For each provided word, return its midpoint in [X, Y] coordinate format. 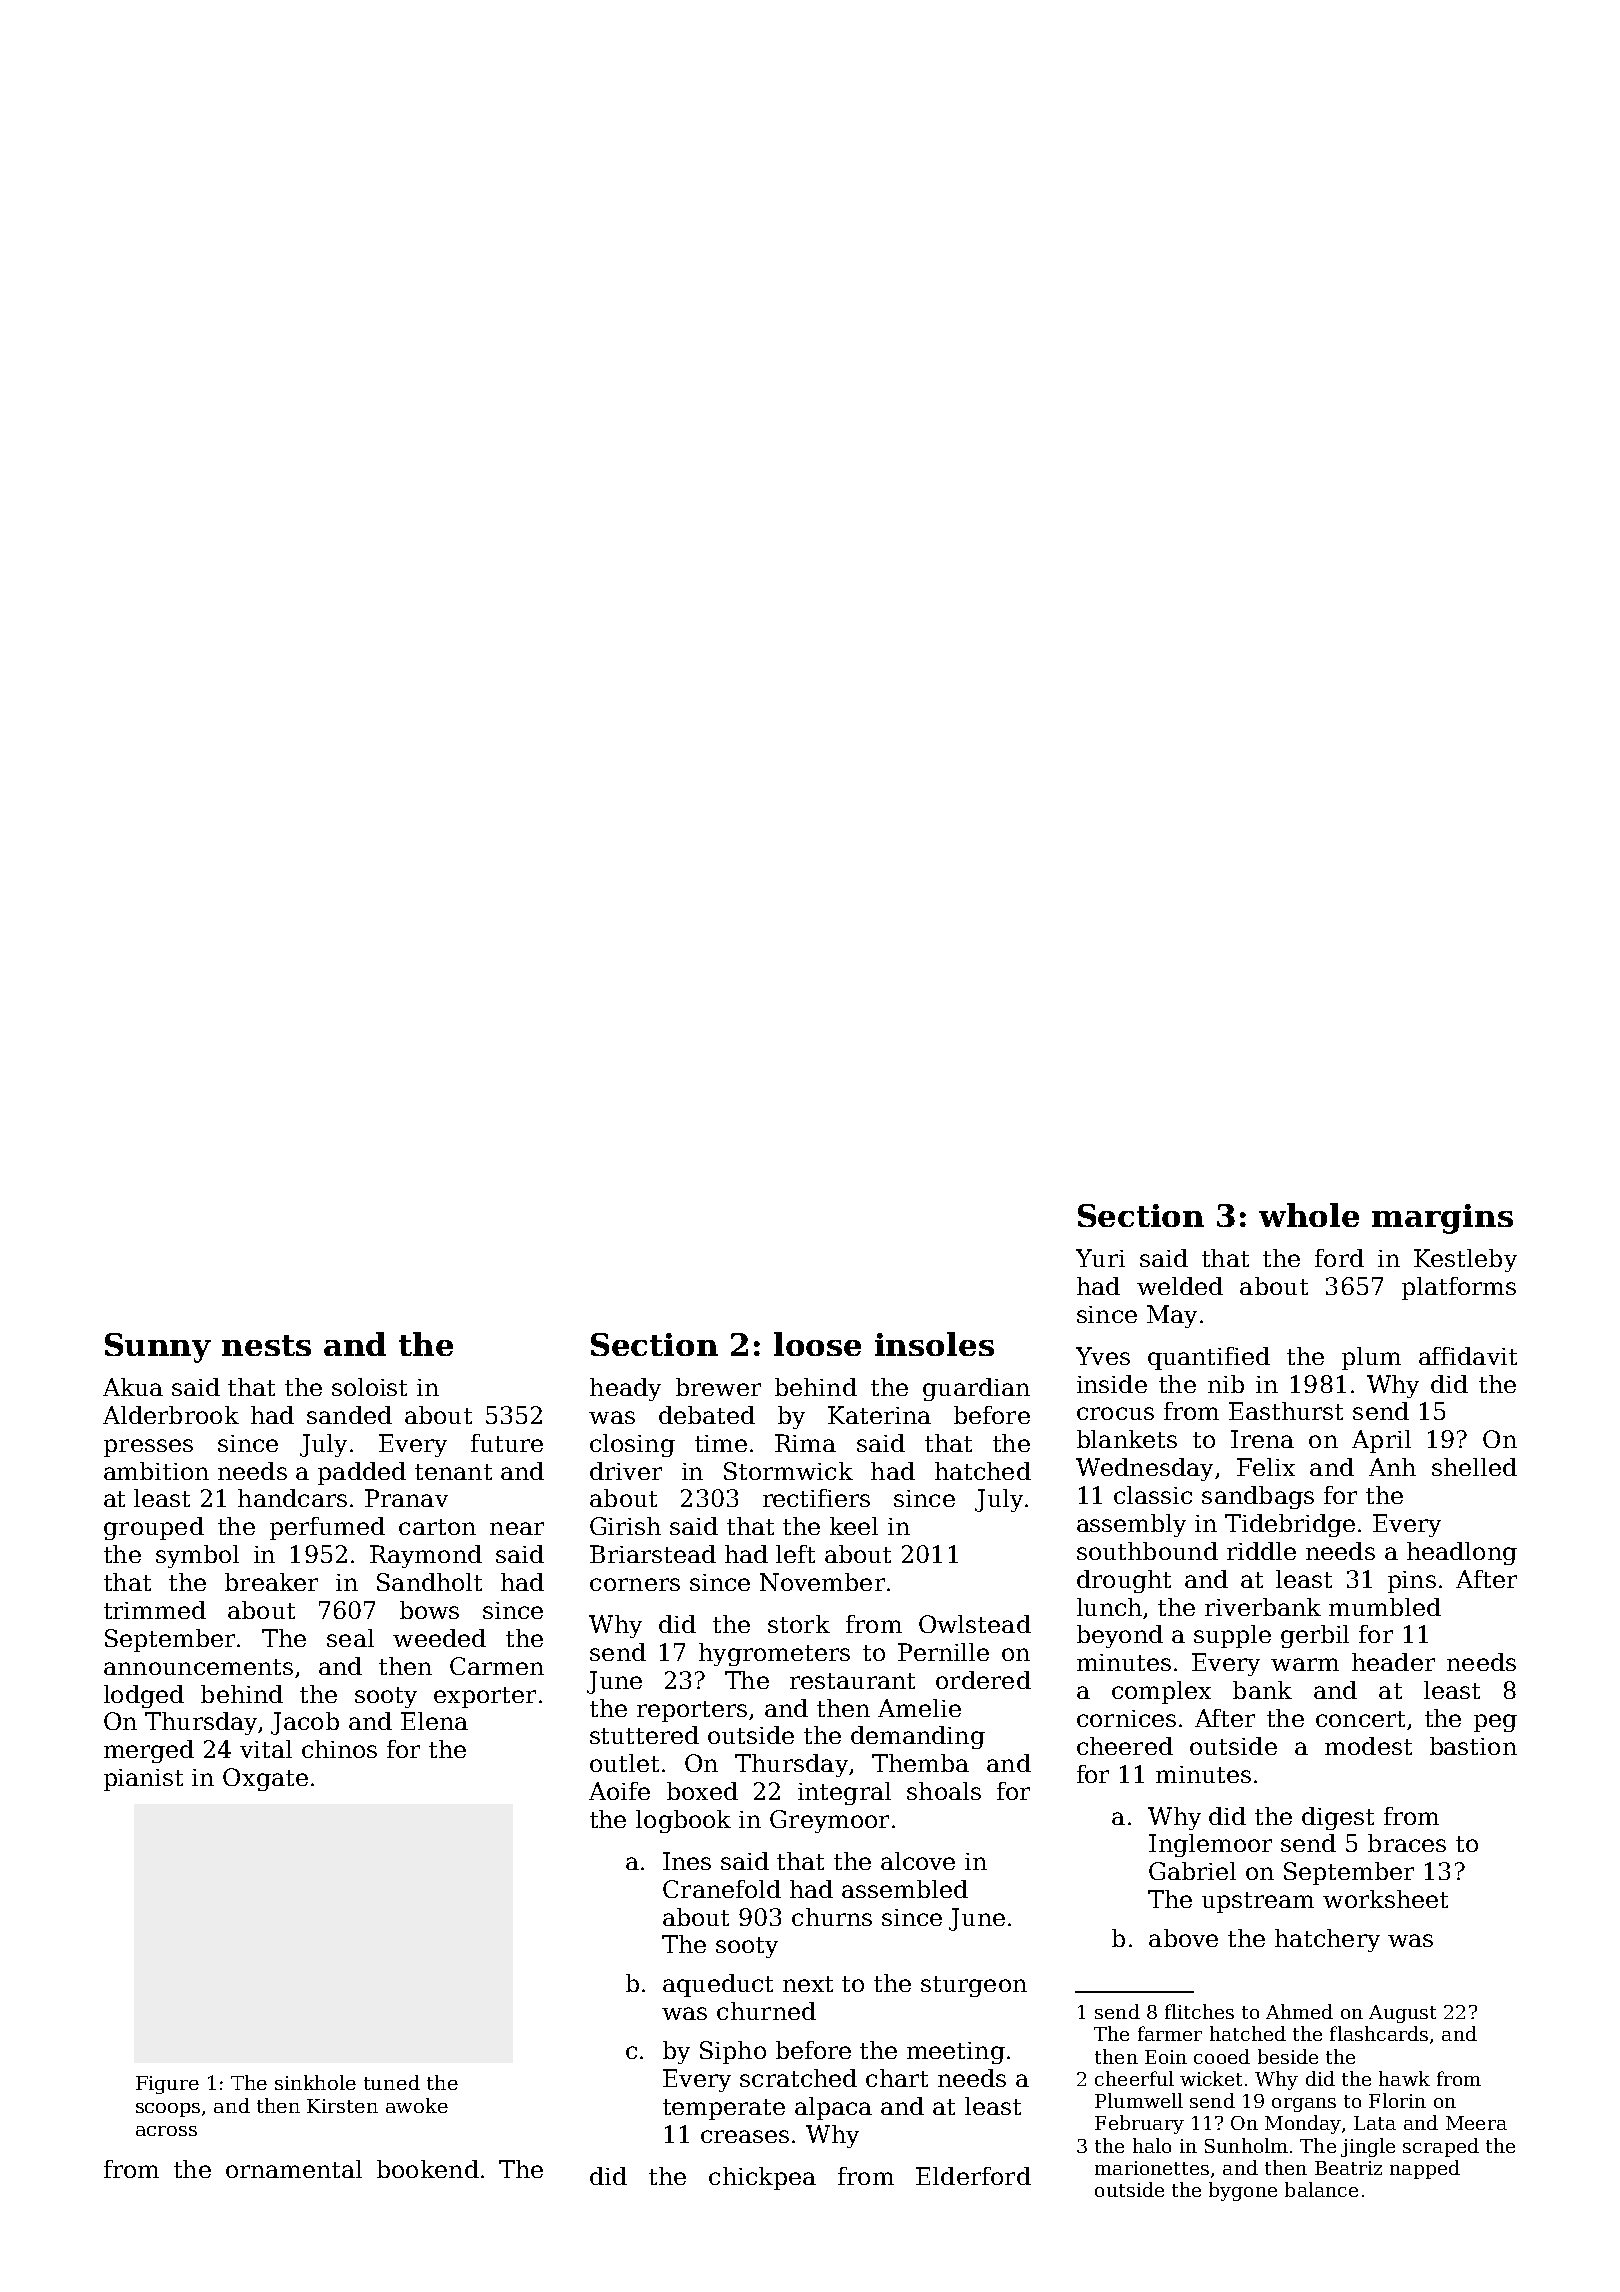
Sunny [158, 1348]
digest [1338, 1818]
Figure [167, 2085]
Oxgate [265, 1779]
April [1381, 1441]
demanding [918, 1737]
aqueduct [718, 1985]
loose [817, 1344]
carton [437, 1527]
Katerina [879, 1415]
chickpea [762, 2178]
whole [1309, 1215]
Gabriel [1192, 1871]
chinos [339, 1749]
